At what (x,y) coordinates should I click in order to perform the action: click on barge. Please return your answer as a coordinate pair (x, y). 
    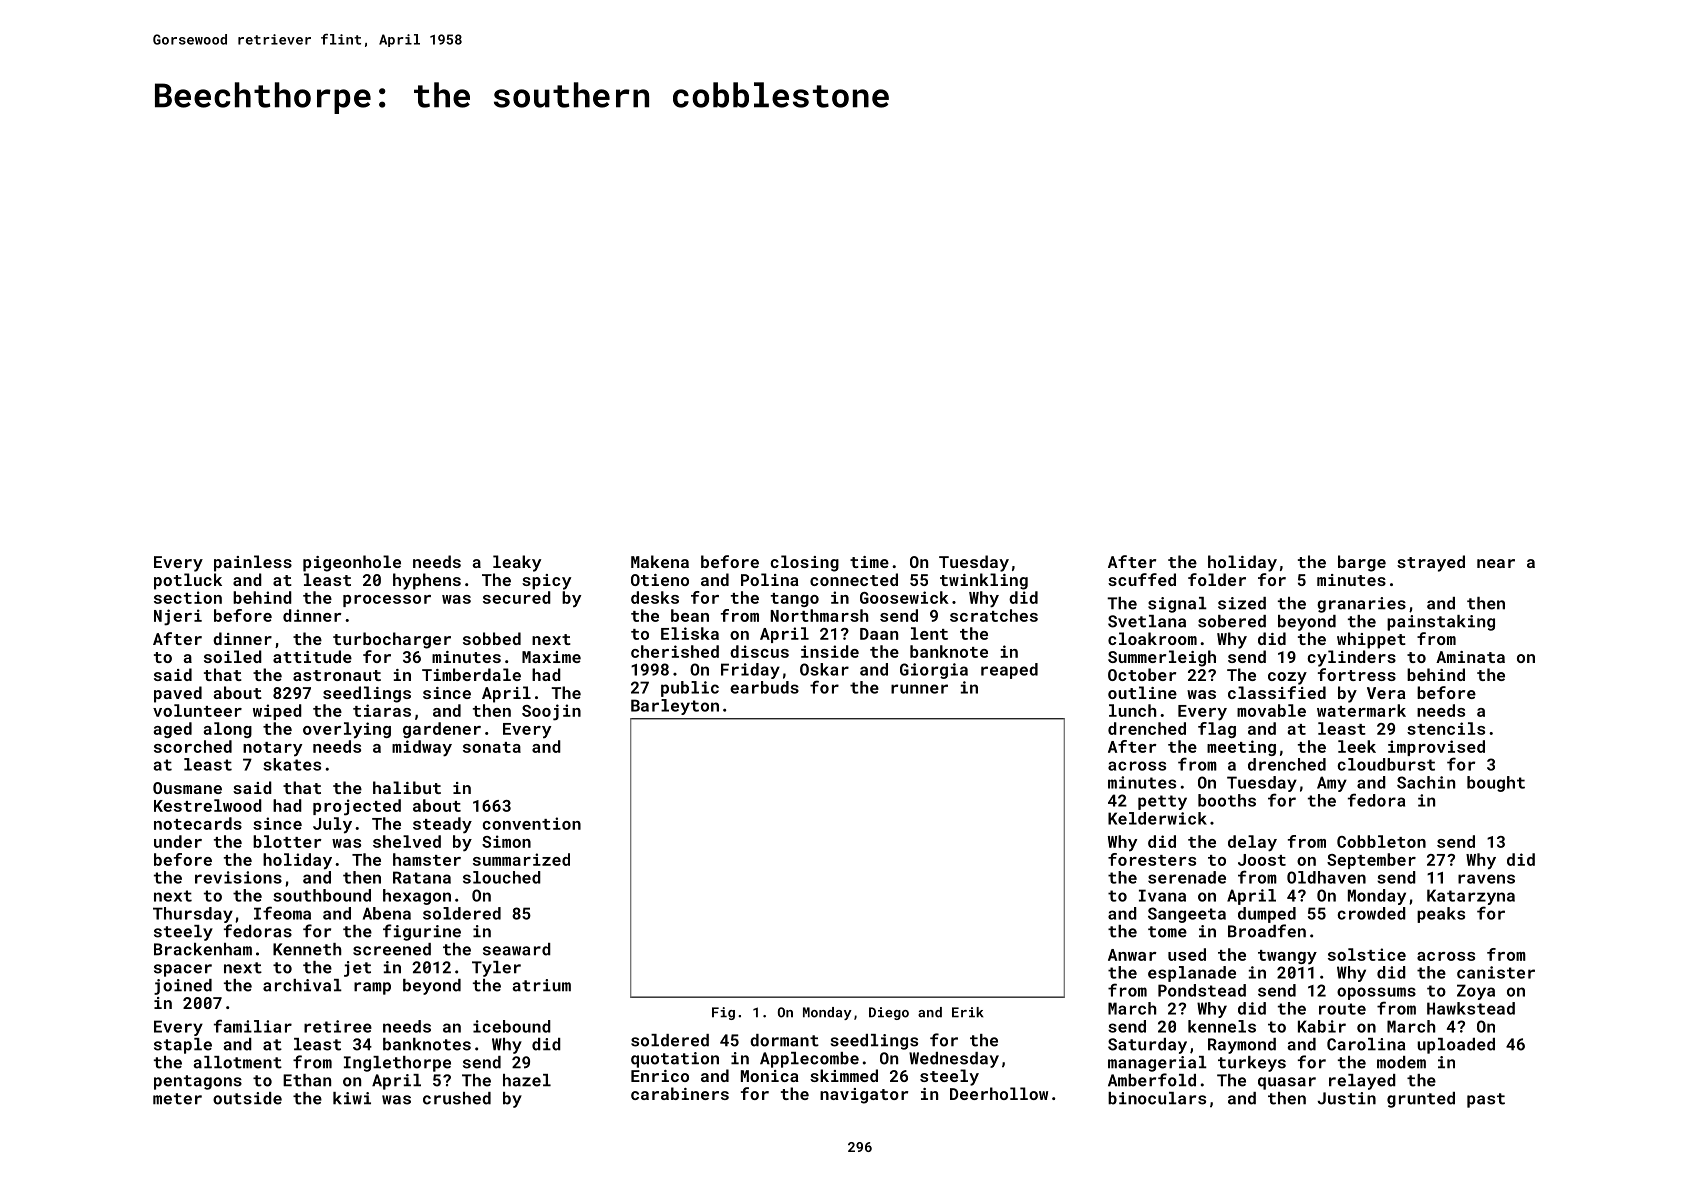
    Looking at the image, I should click on (1362, 563).
